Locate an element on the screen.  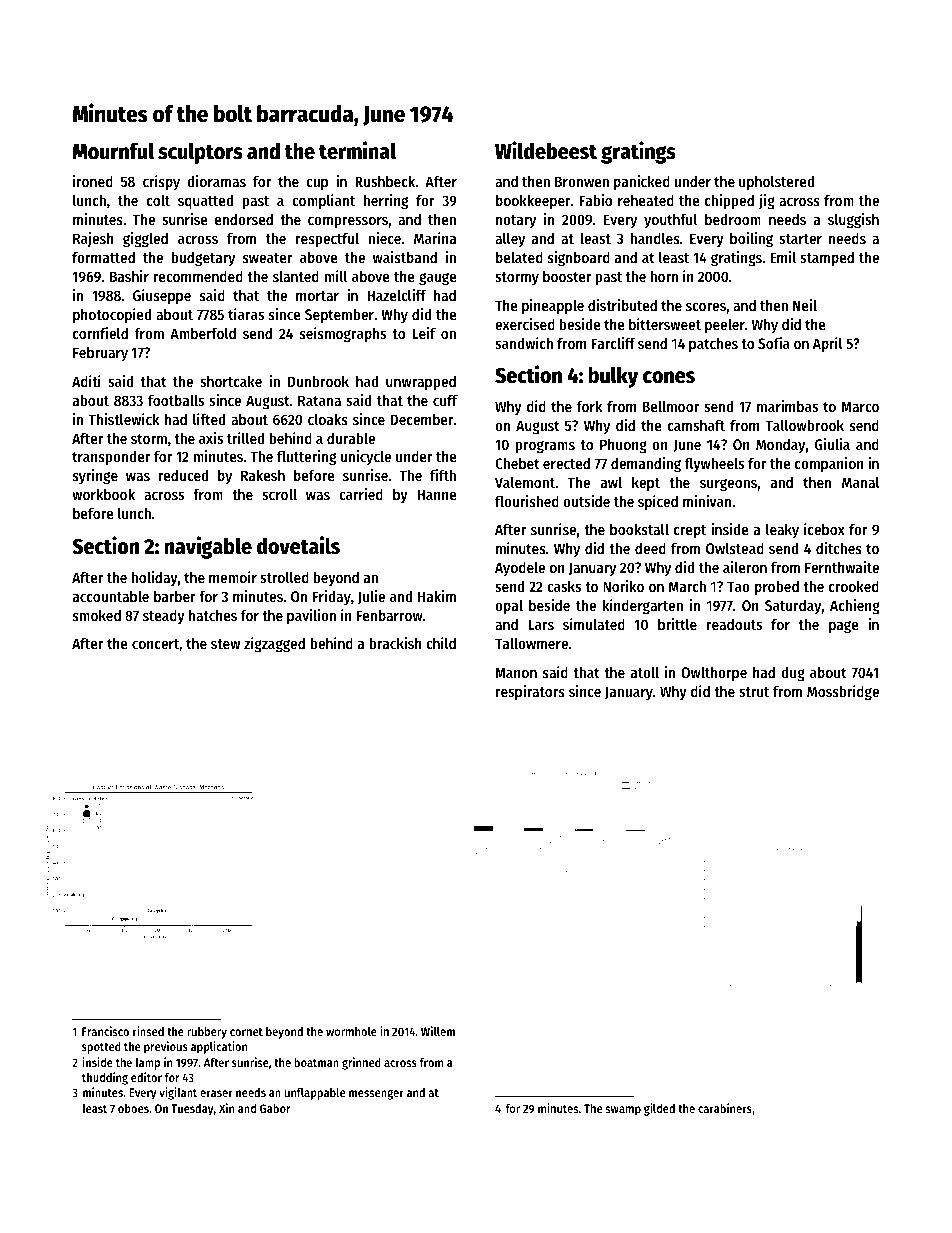
memoir is located at coordinates (233, 577).
